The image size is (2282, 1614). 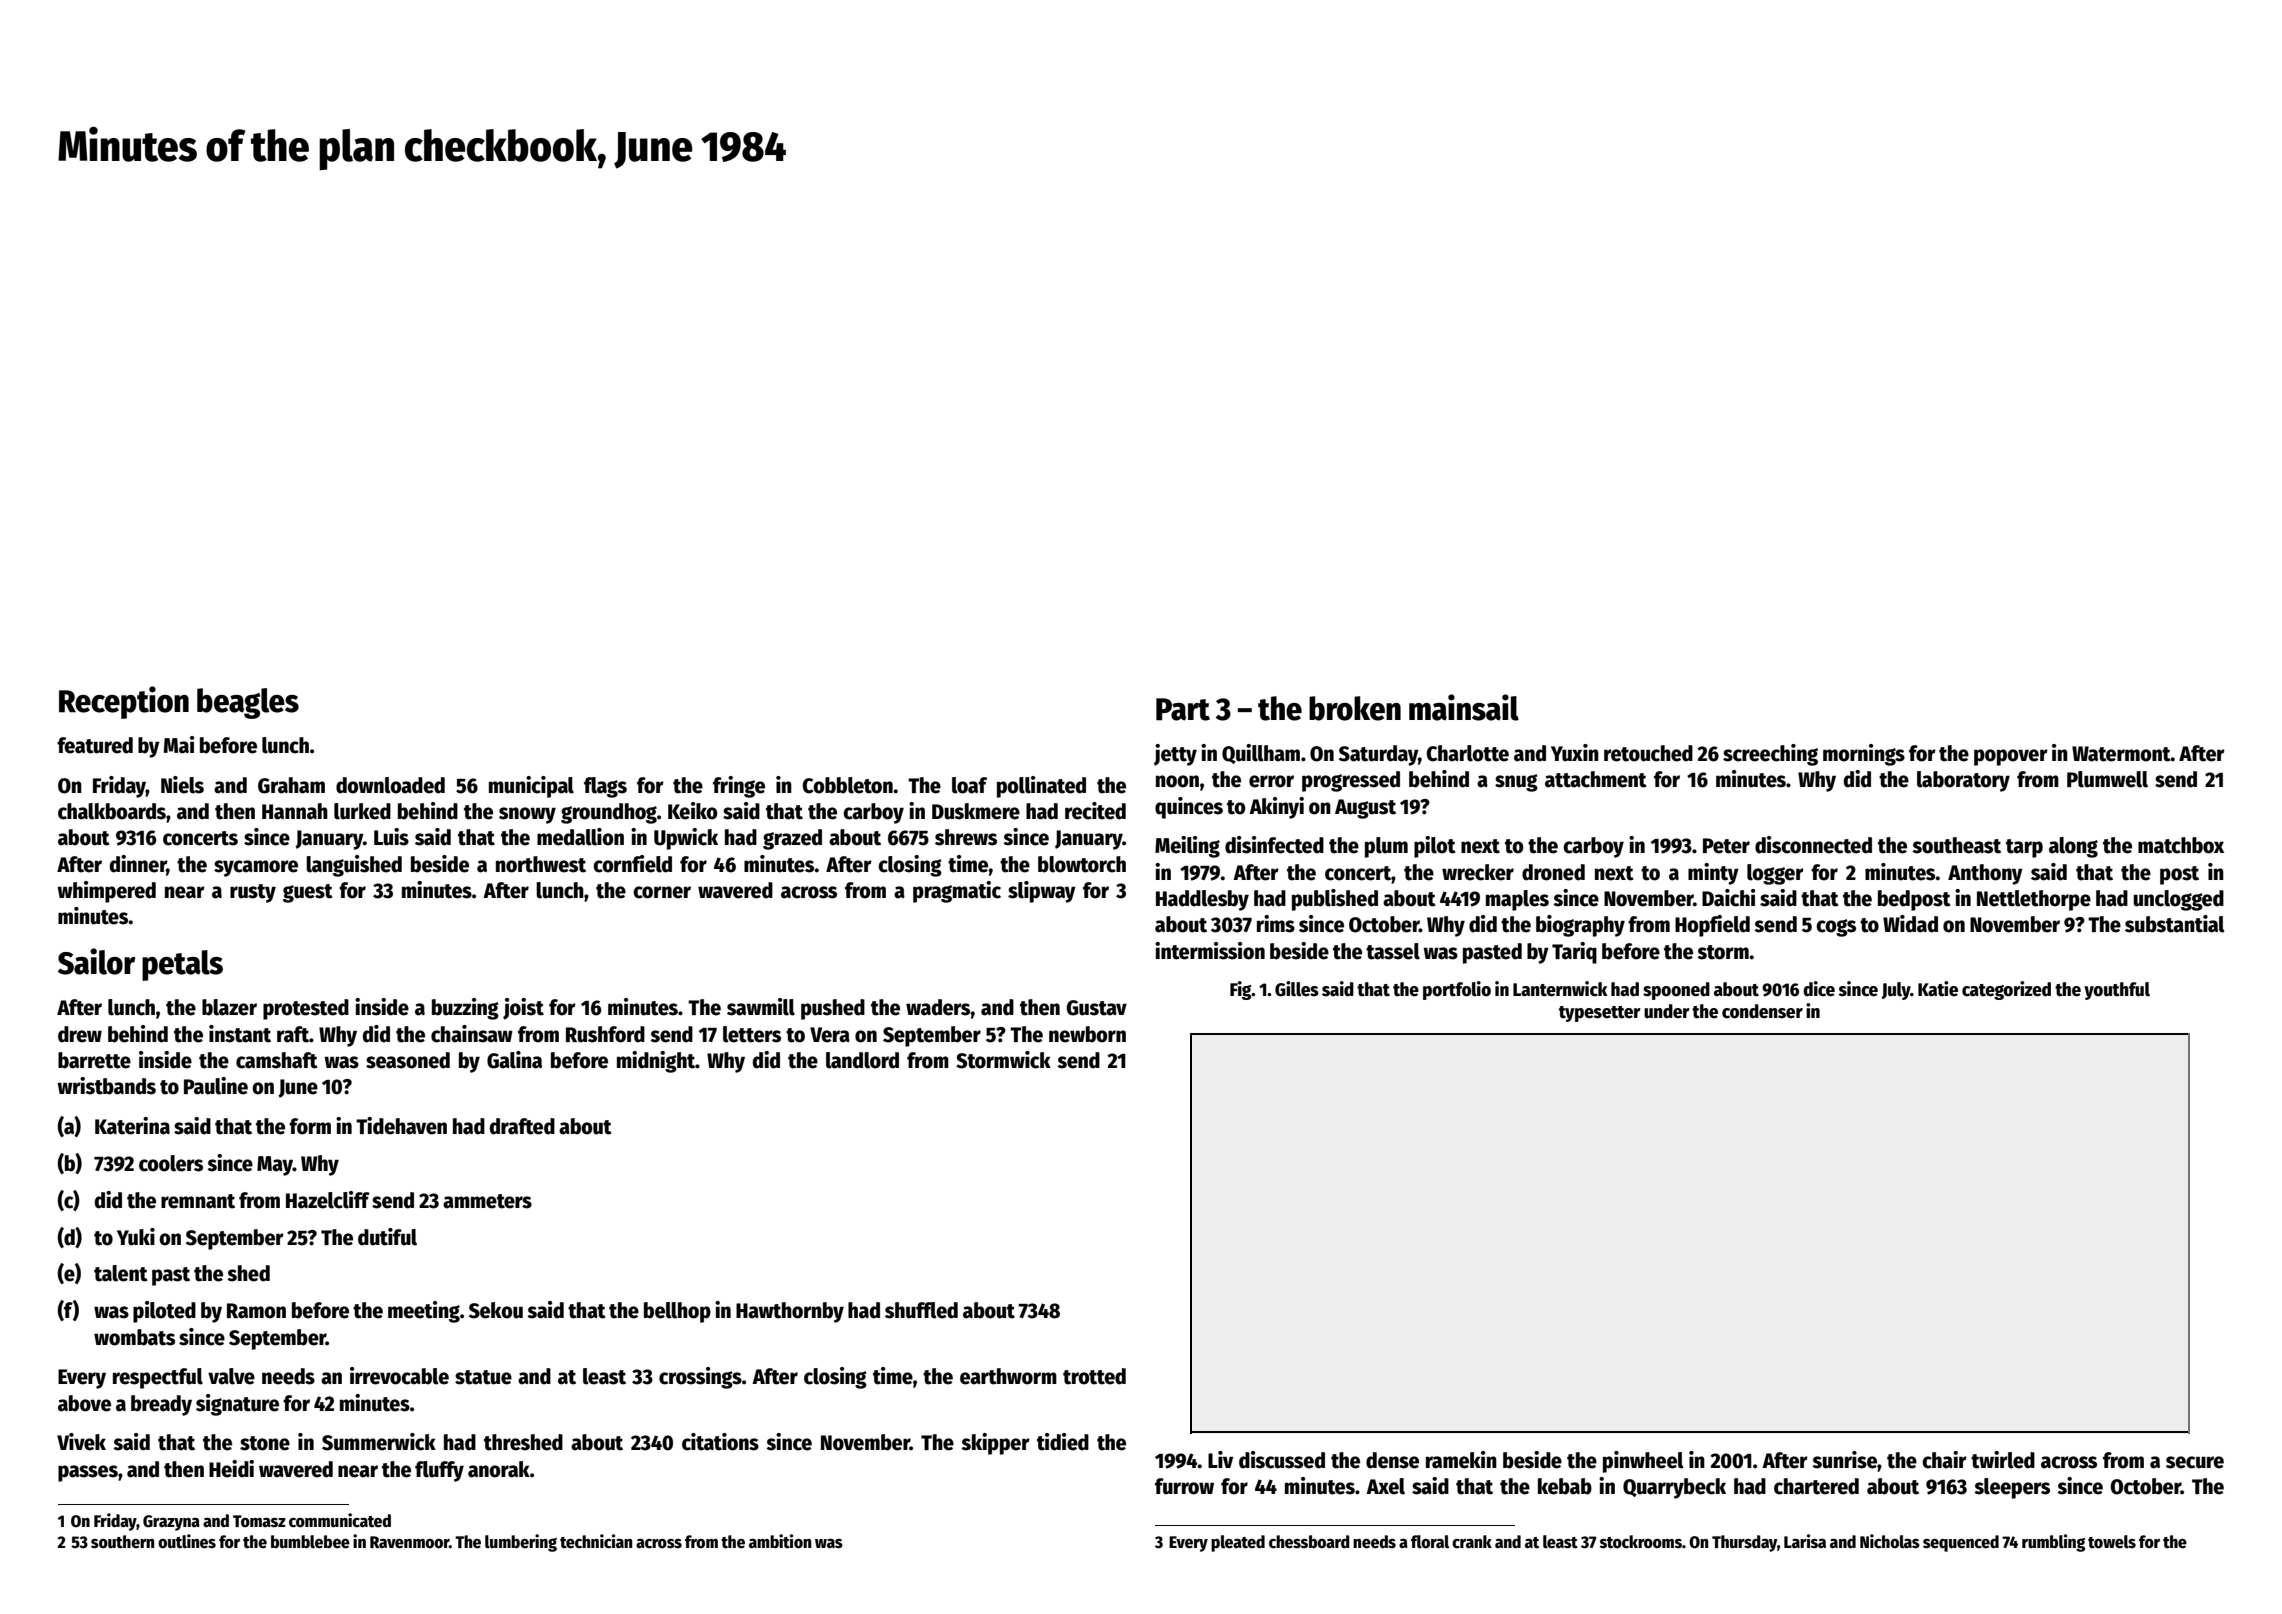 I want to click on sycamore, so click(x=256, y=868).
